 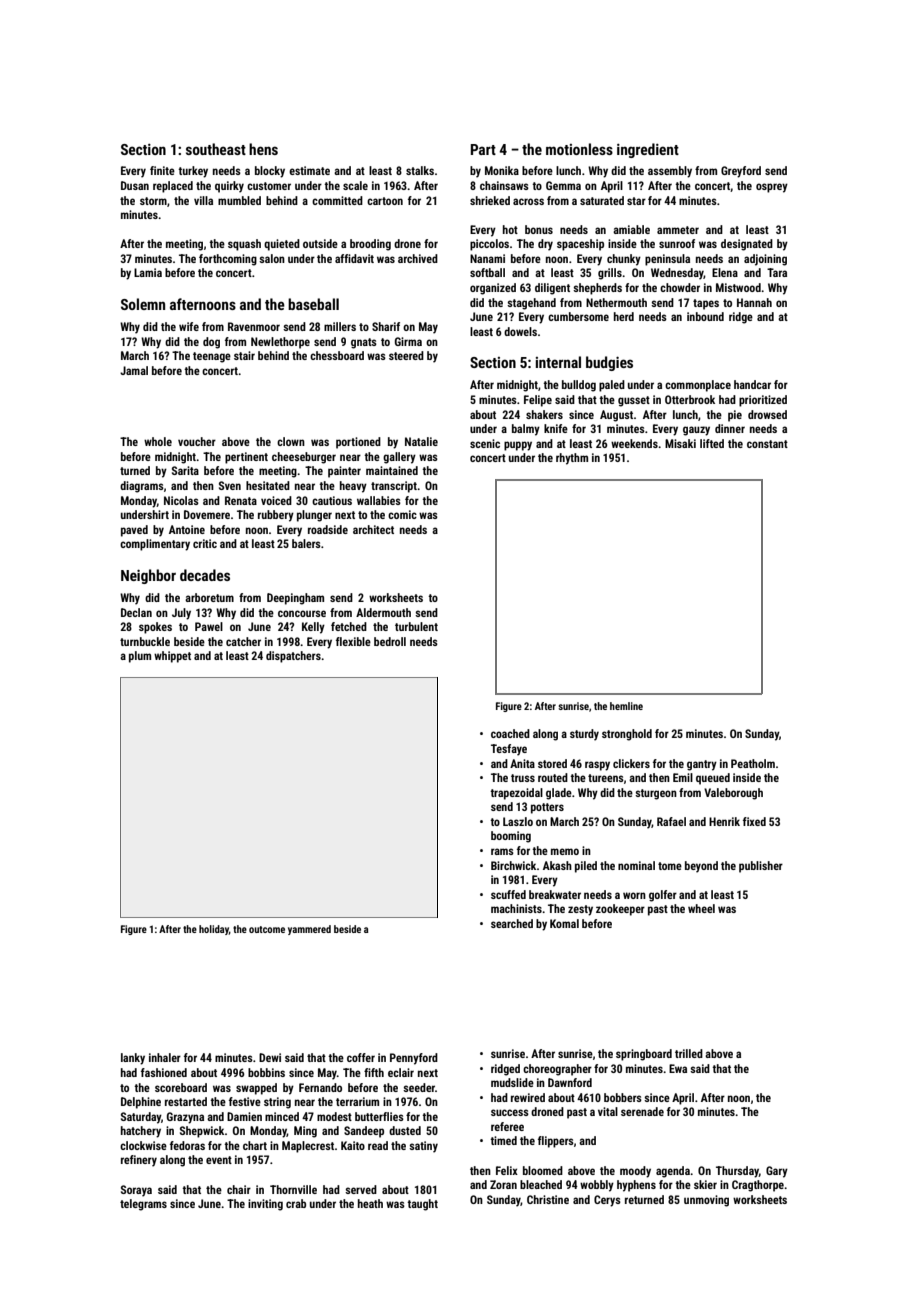 What do you see at coordinates (216, 149) in the screenshot?
I see `southeast` at bounding box center [216, 149].
